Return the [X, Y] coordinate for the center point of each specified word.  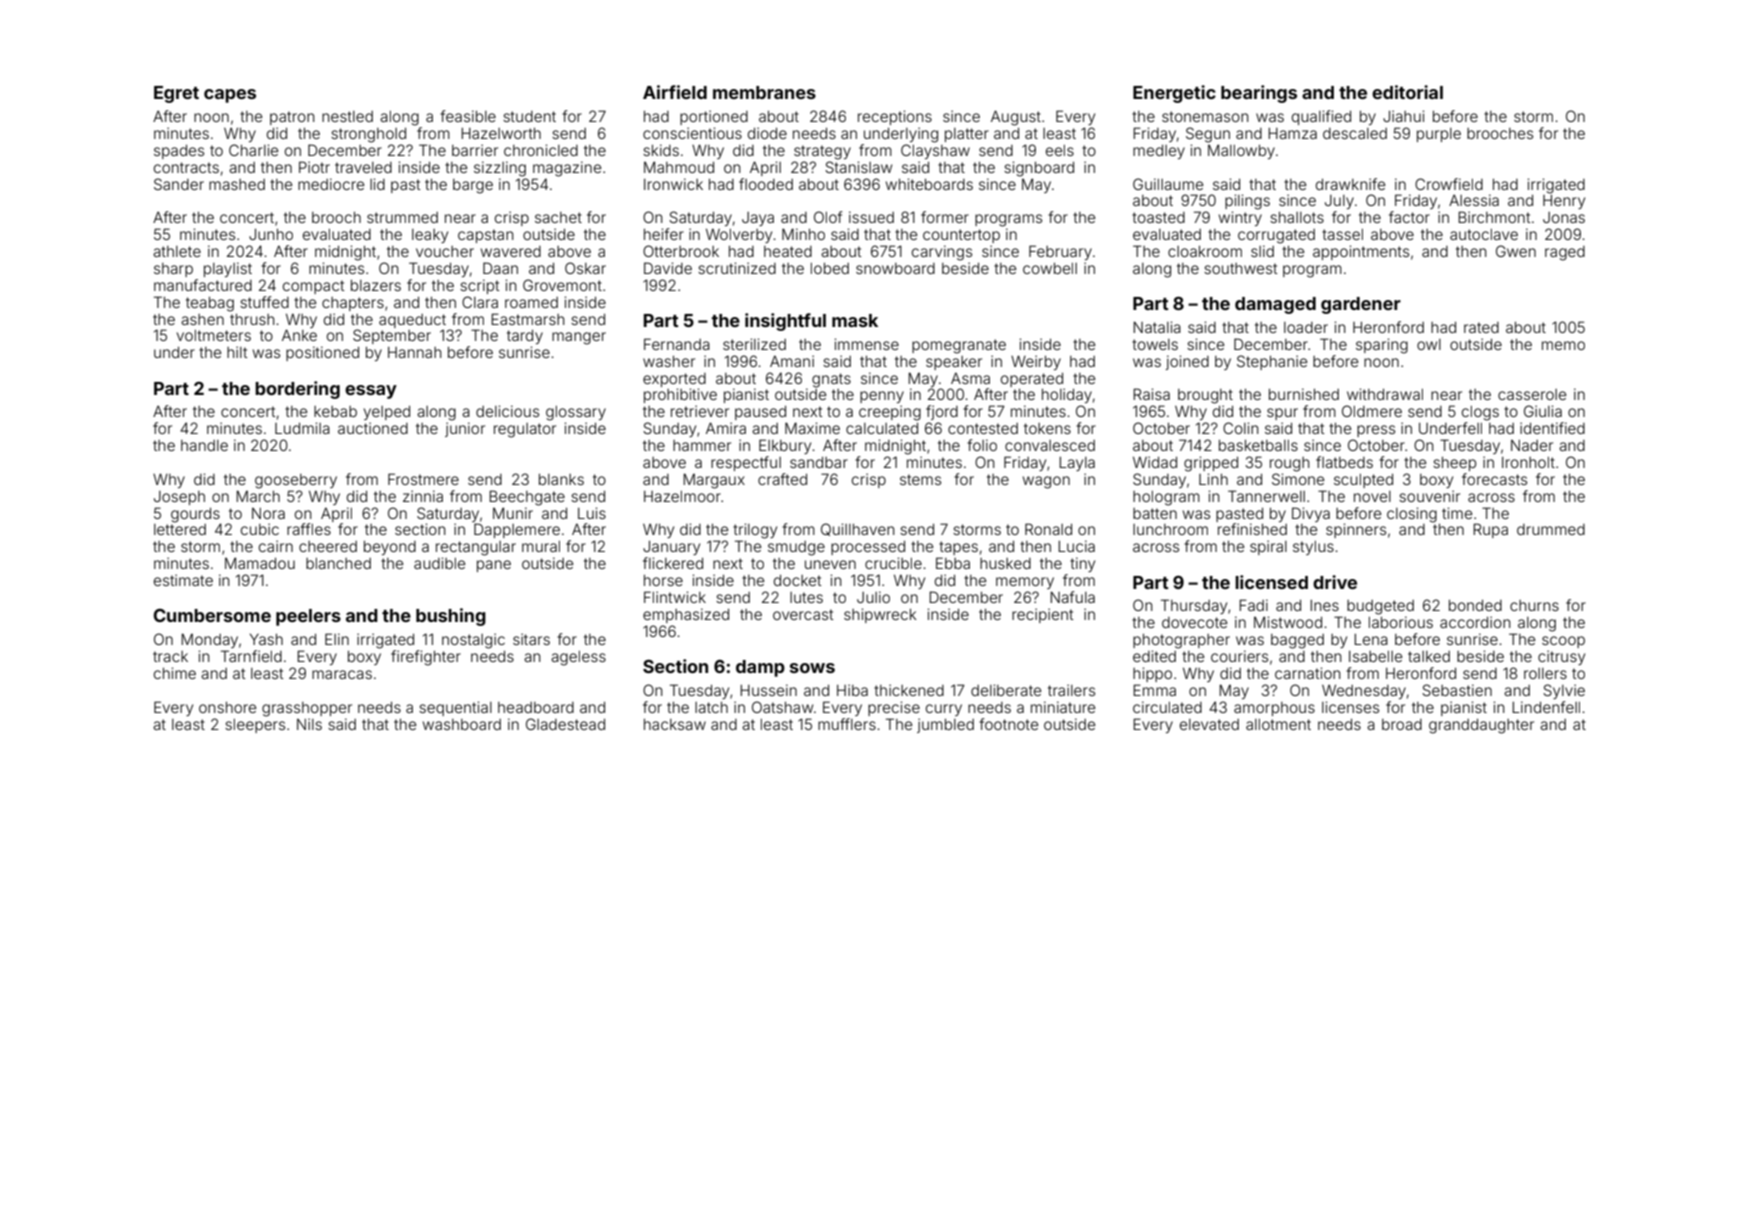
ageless [578, 658]
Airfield [675, 92]
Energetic [1174, 94]
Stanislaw [858, 167]
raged [1565, 253]
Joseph [179, 498]
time [1457, 513]
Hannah [415, 352]
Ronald [1048, 529]
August [1016, 118]
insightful [785, 322]
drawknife [1350, 184]
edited [1154, 656]
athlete [177, 251]
